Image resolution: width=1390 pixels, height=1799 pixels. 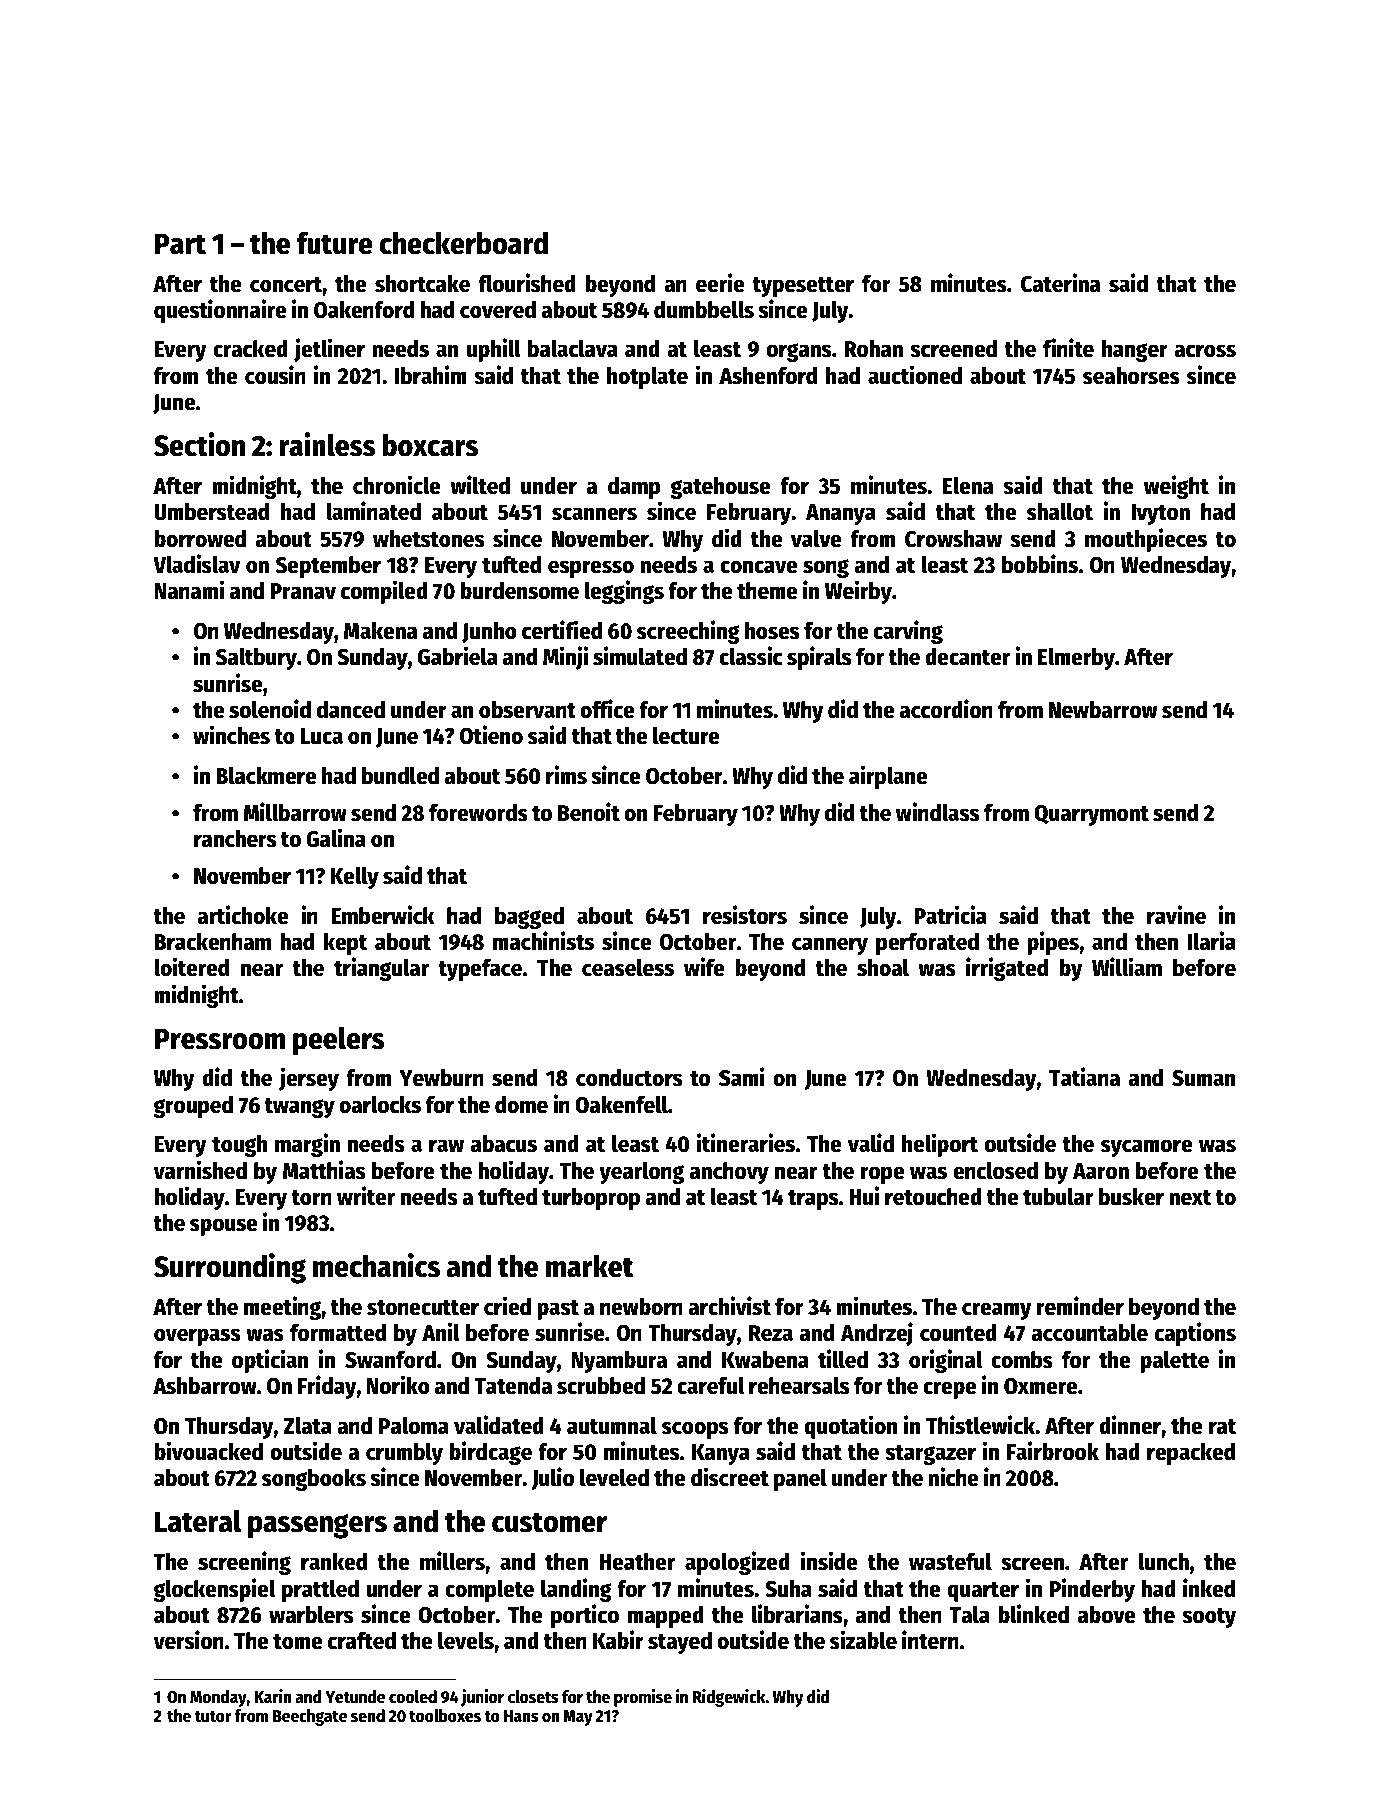 What do you see at coordinates (446, 1146) in the image?
I see `raw` at bounding box center [446, 1146].
